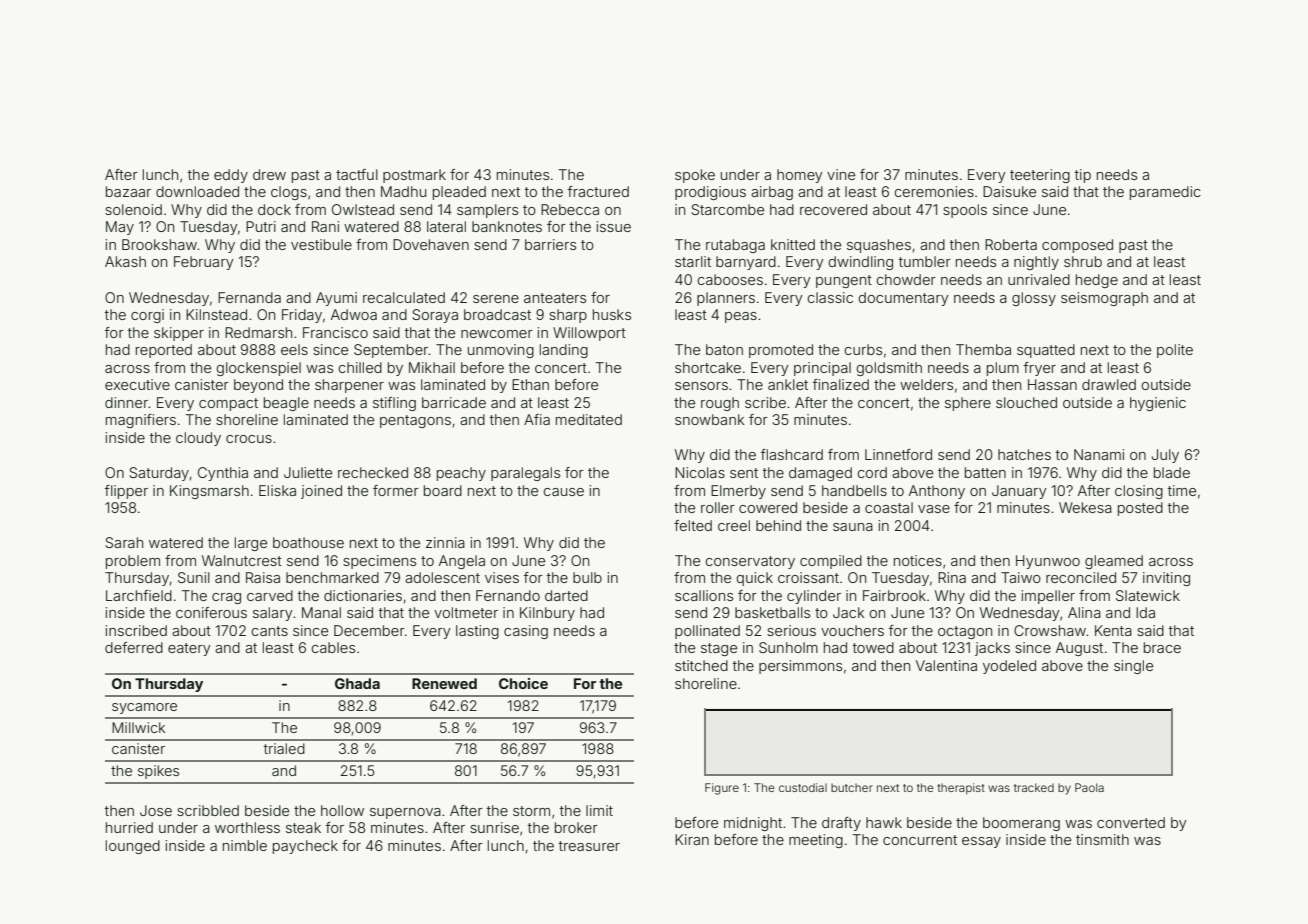 The width and height of the document is (1308, 924). I want to click on shrub, so click(1083, 261).
